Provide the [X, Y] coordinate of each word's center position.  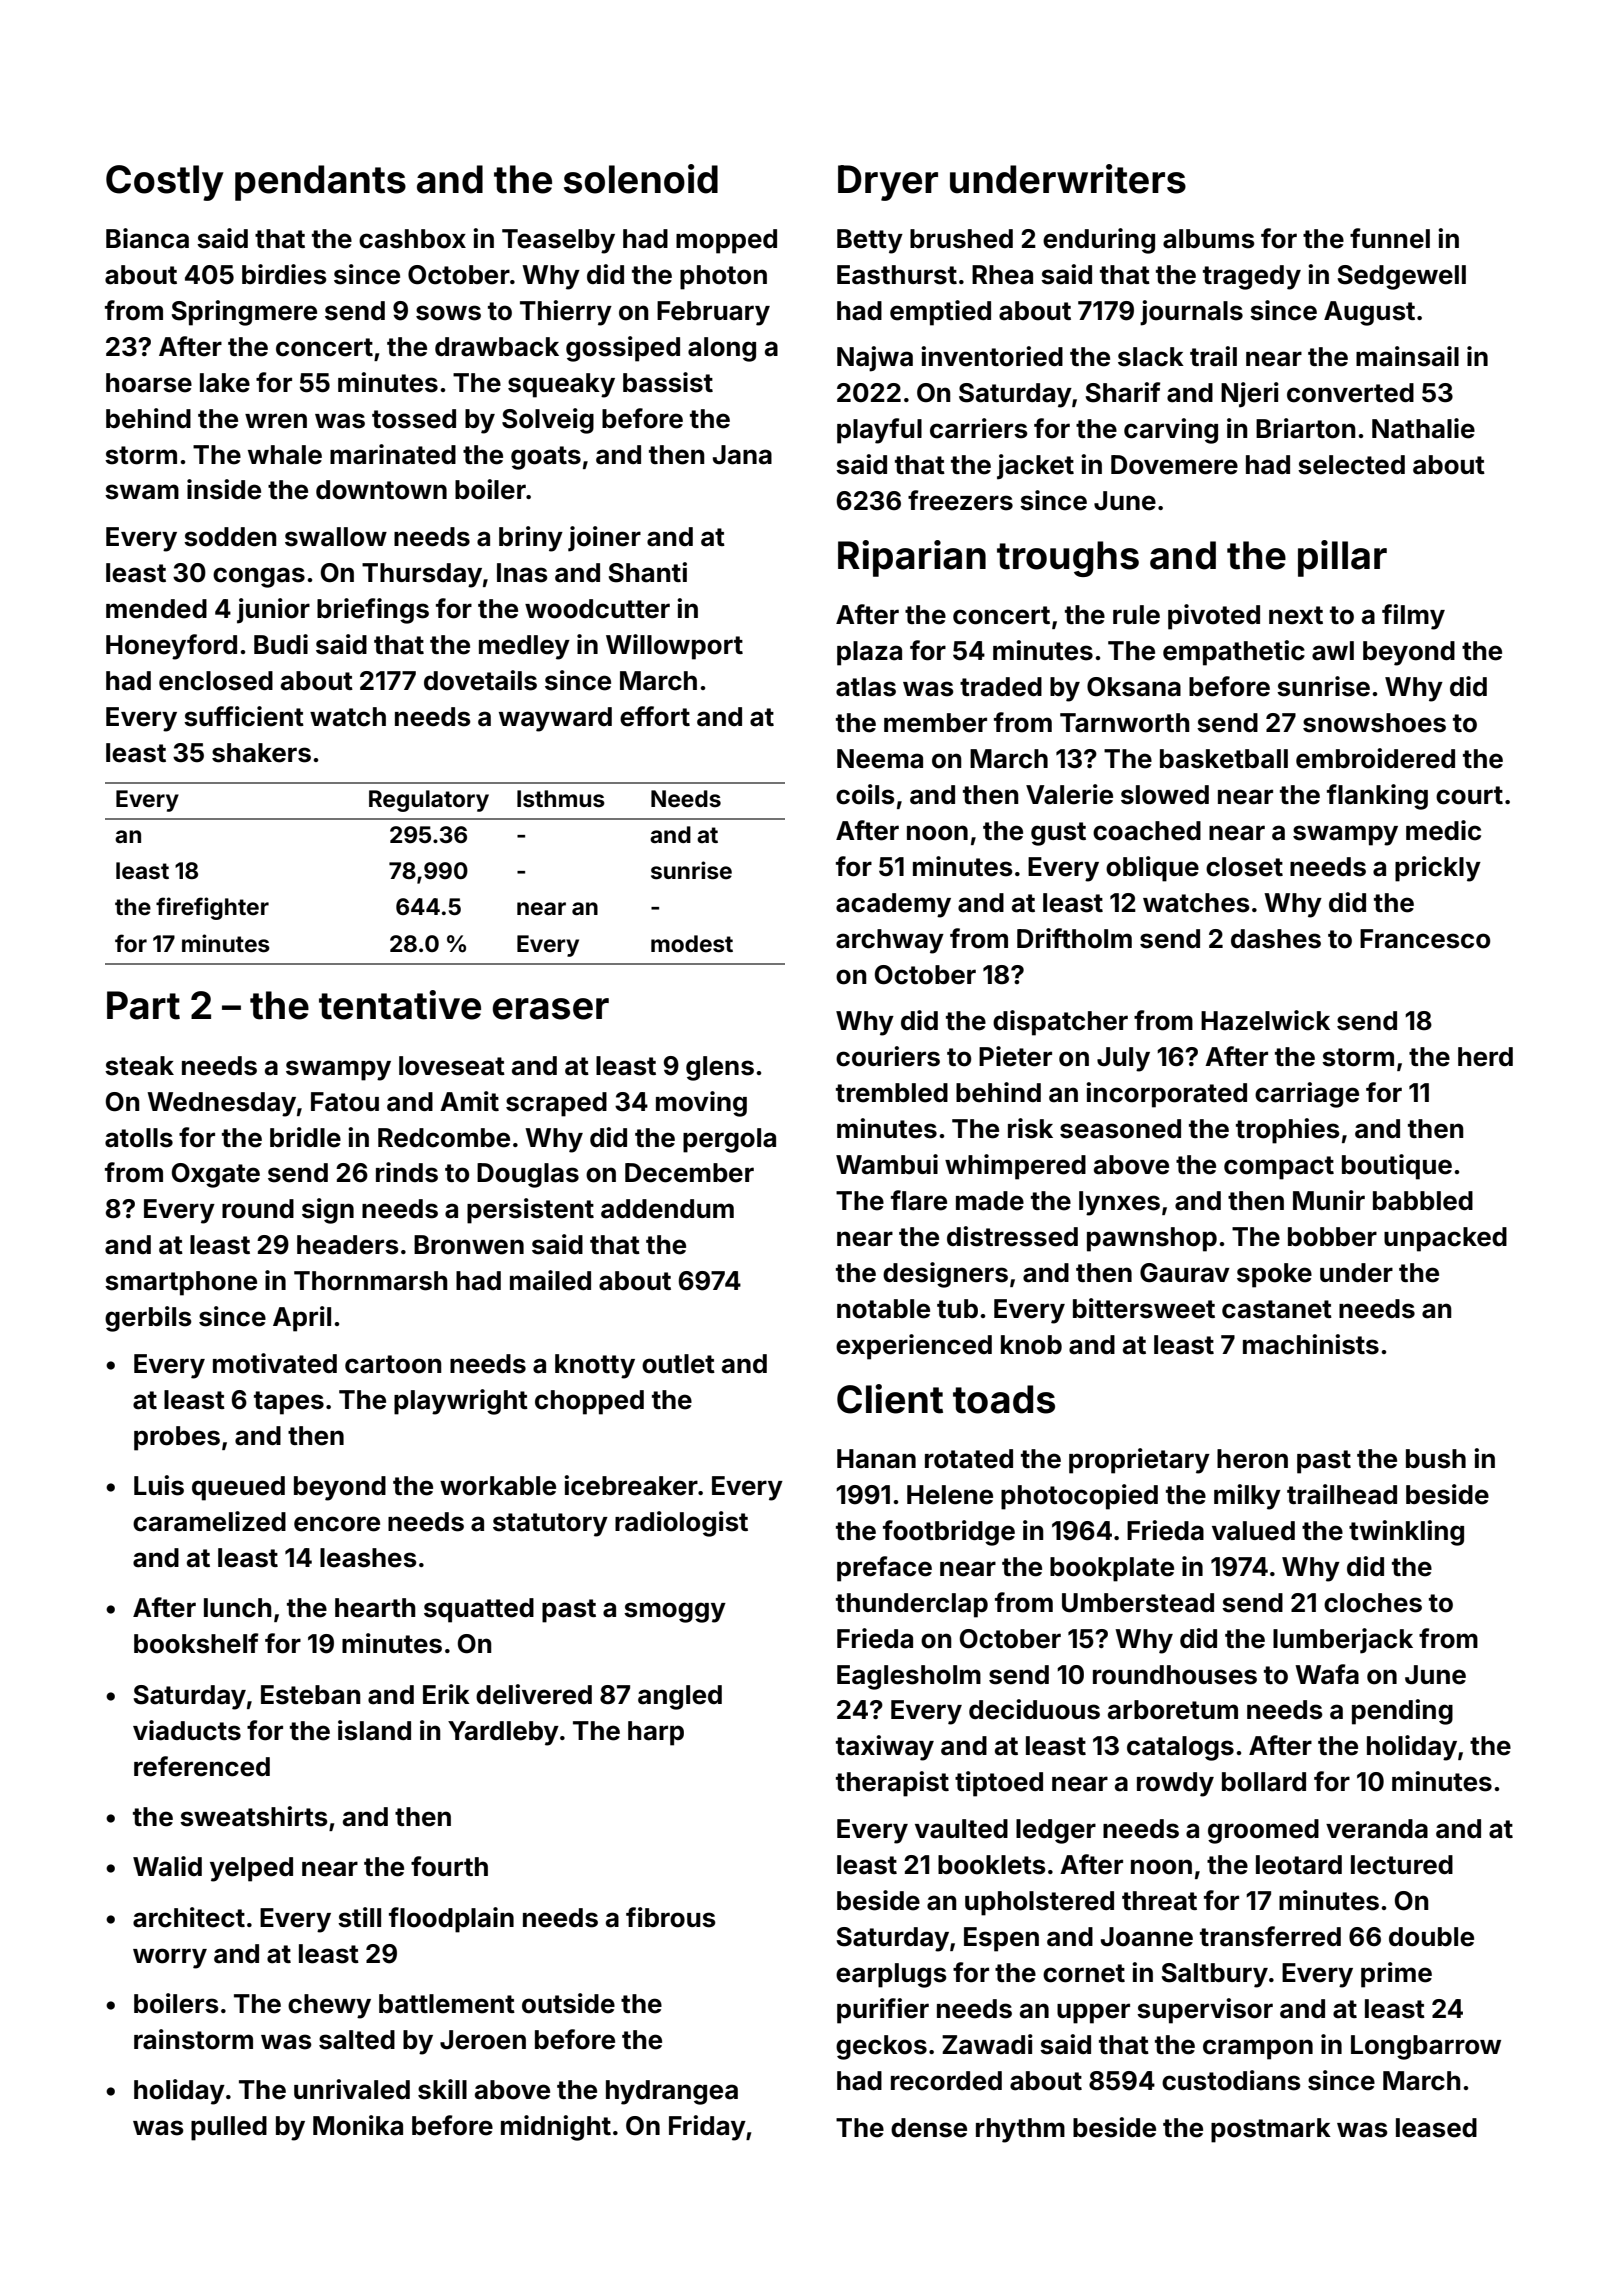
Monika [358, 2125]
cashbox [412, 239]
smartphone [181, 1283]
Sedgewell [1401, 277]
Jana [742, 455]
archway [890, 941]
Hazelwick [1265, 1020]
